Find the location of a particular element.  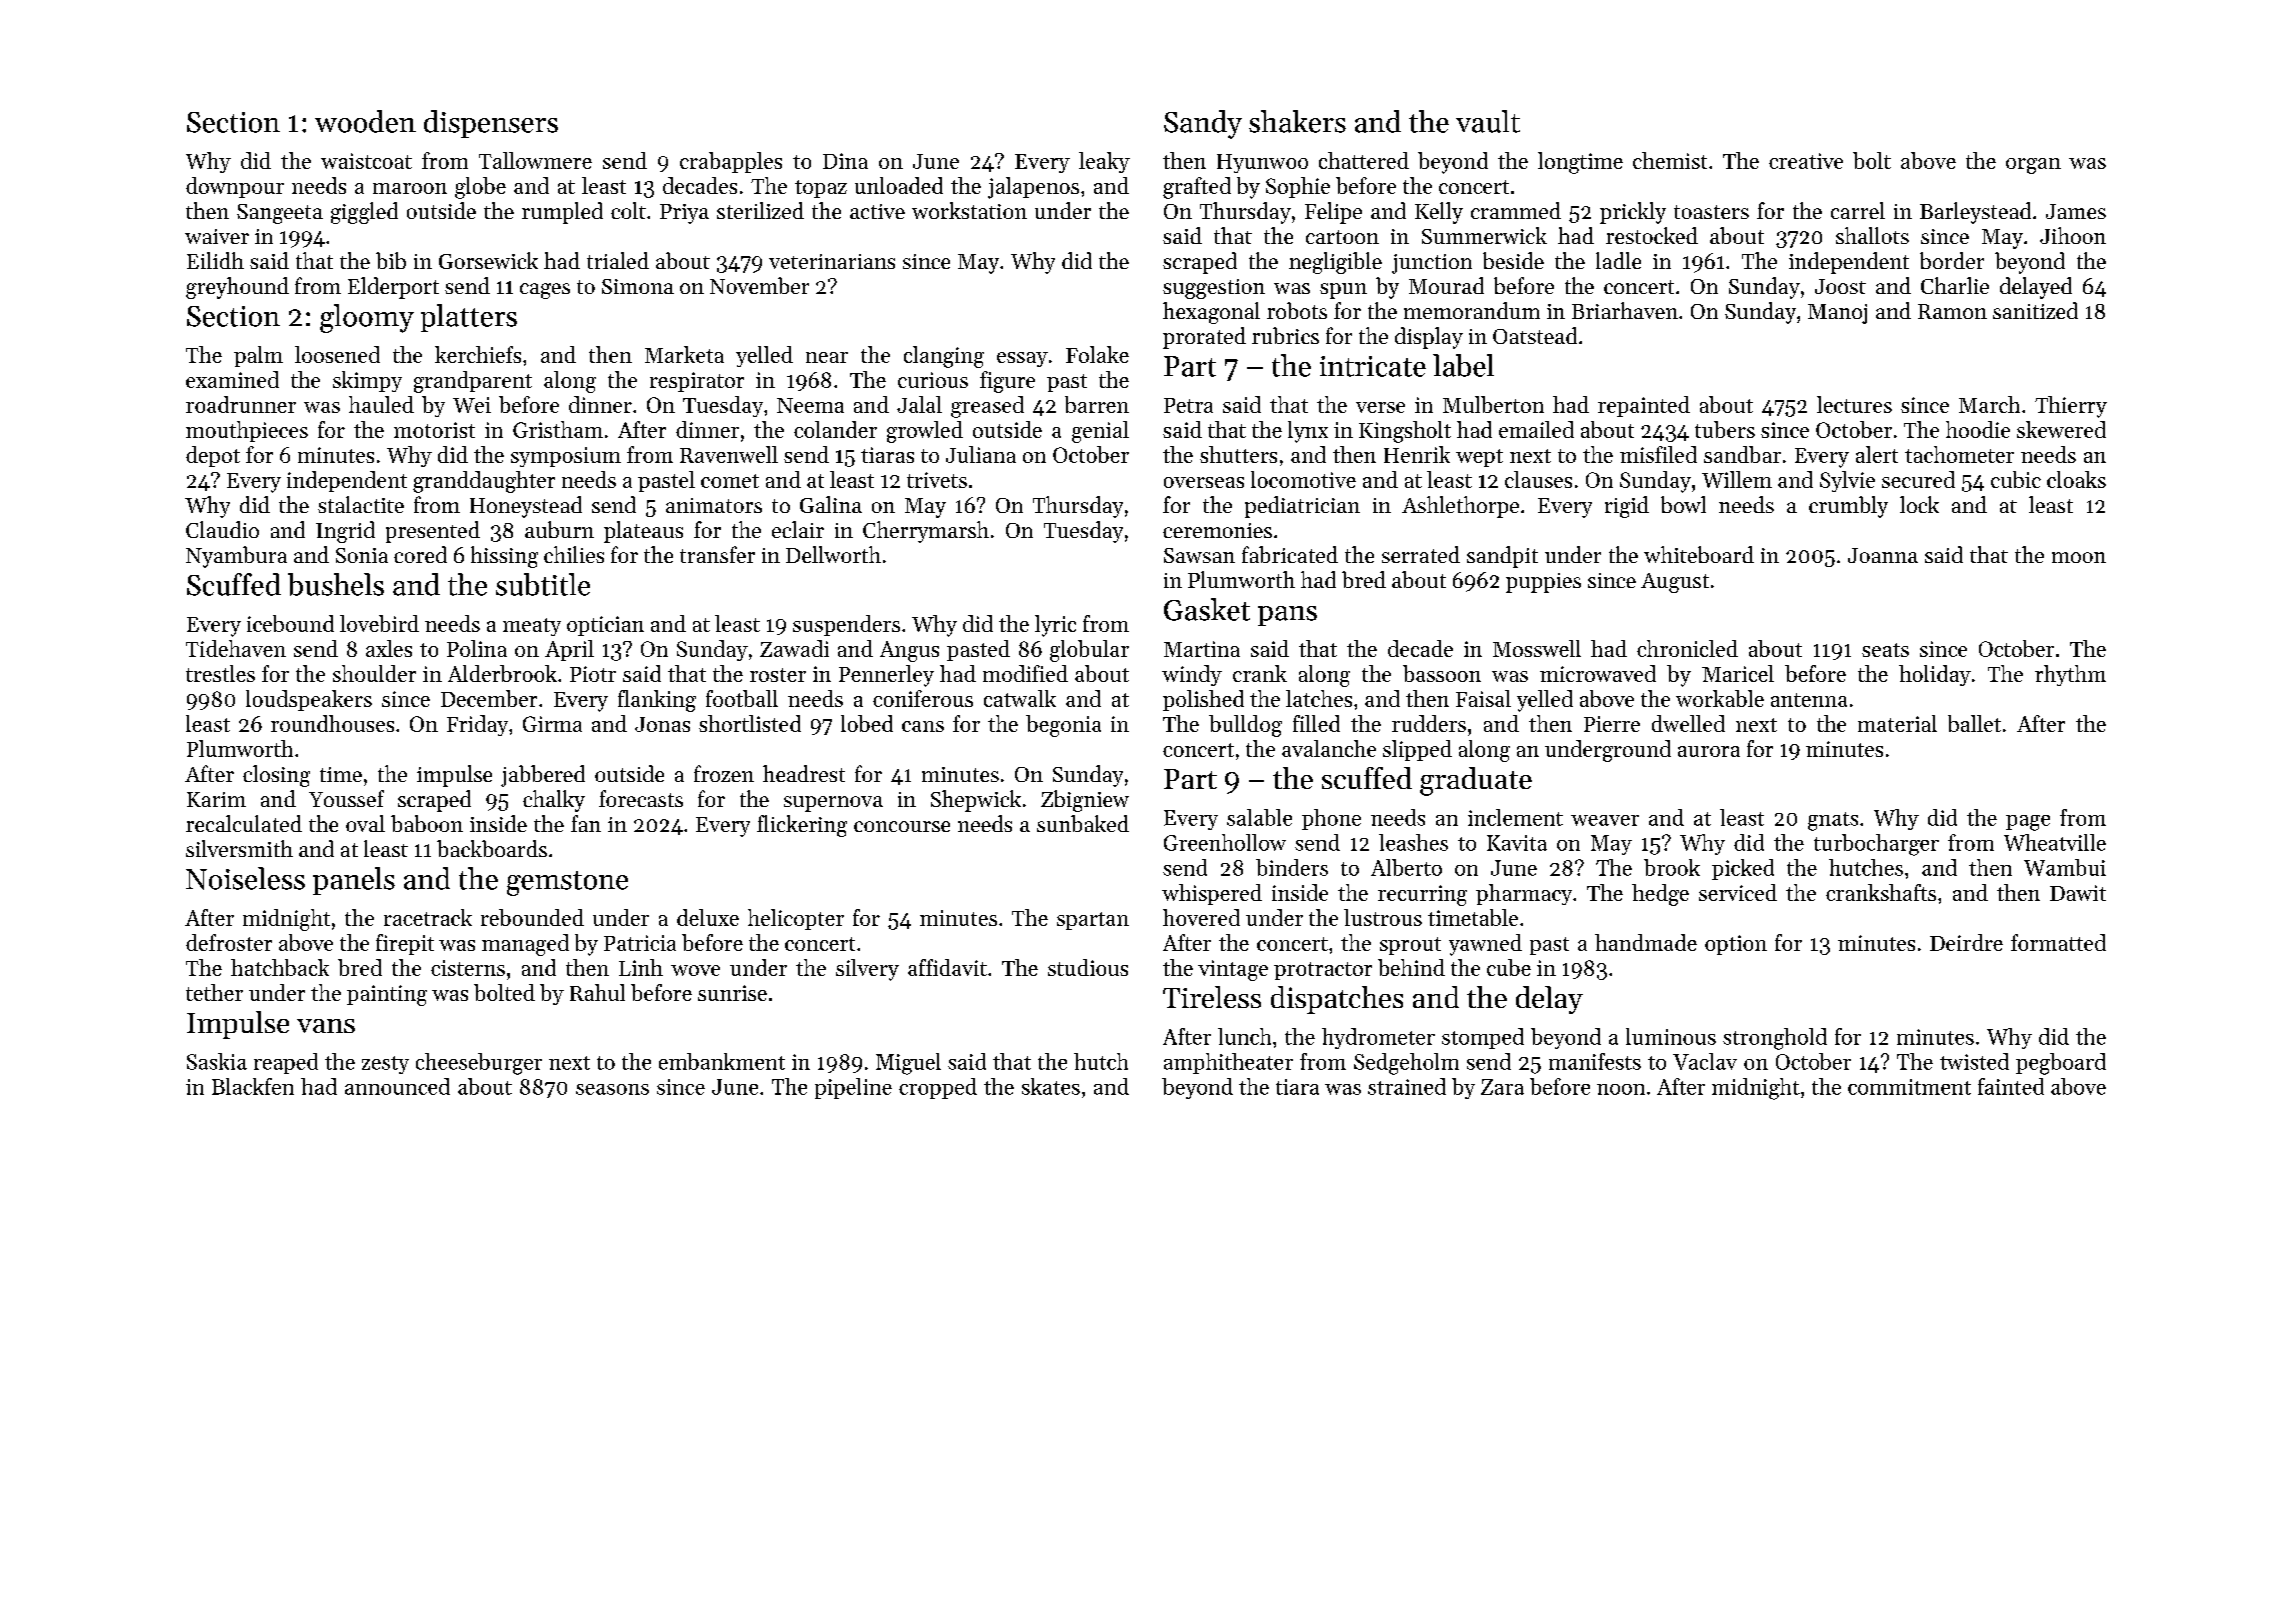

active is located at coordinates (877, 211).
